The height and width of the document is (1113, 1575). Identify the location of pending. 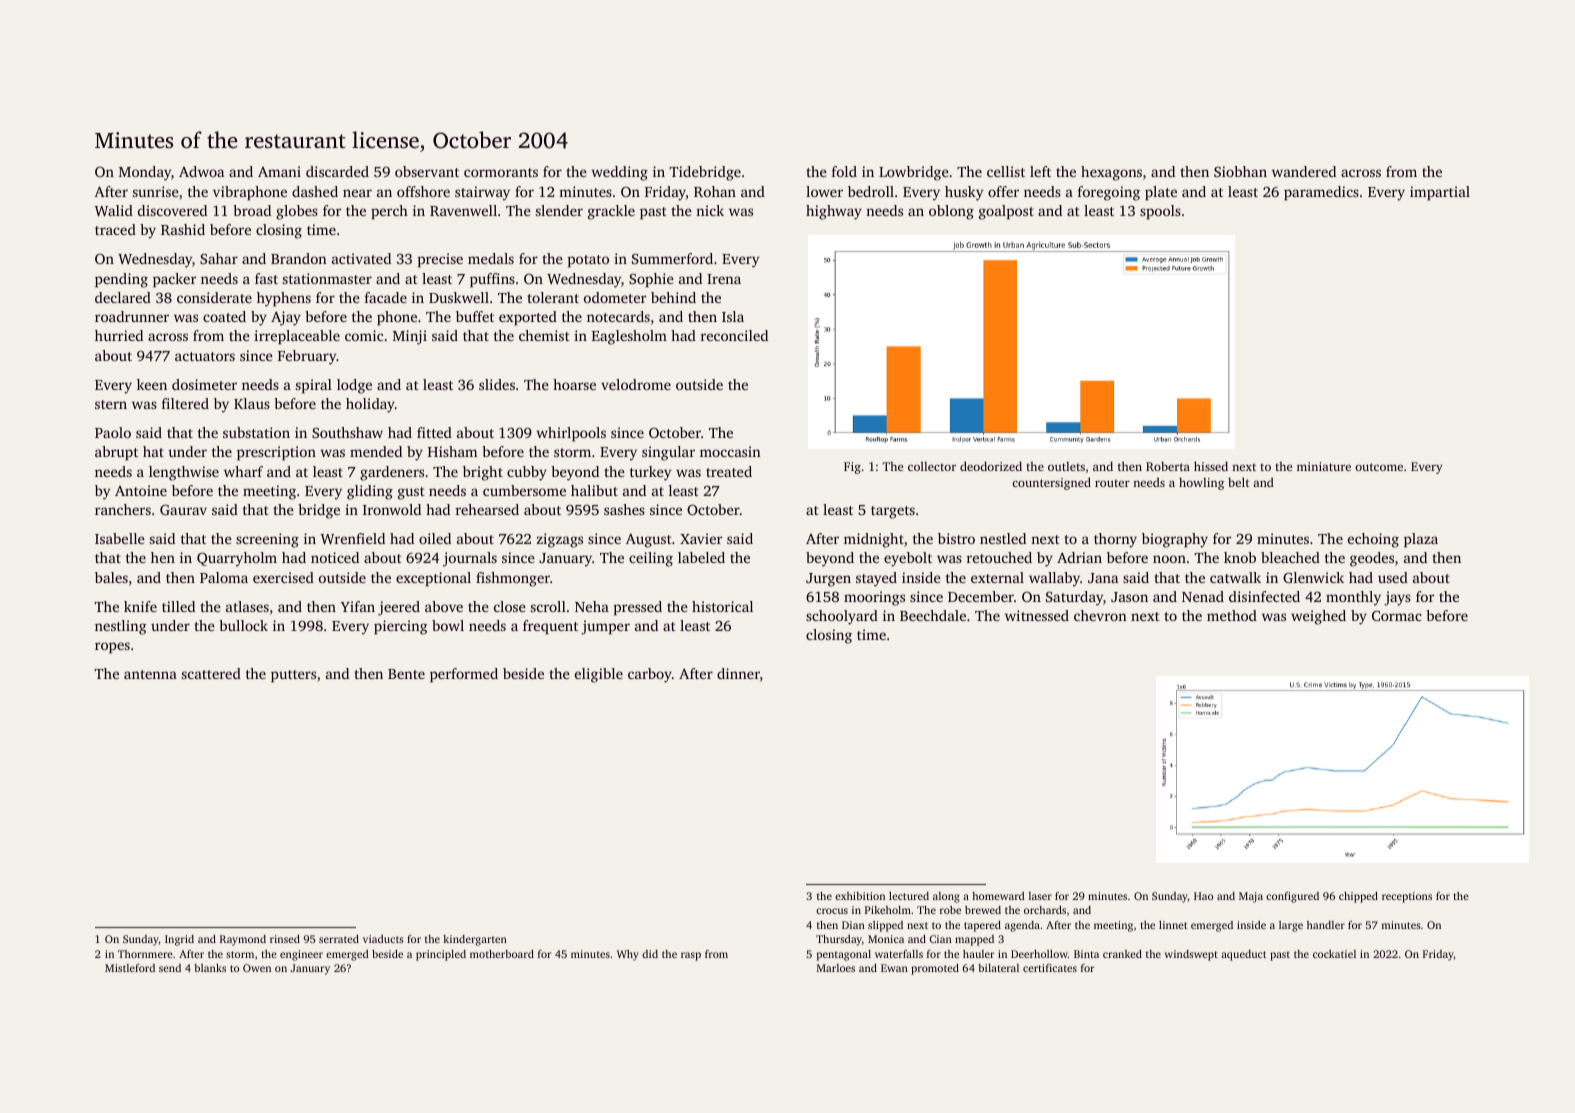
(121, 280).
